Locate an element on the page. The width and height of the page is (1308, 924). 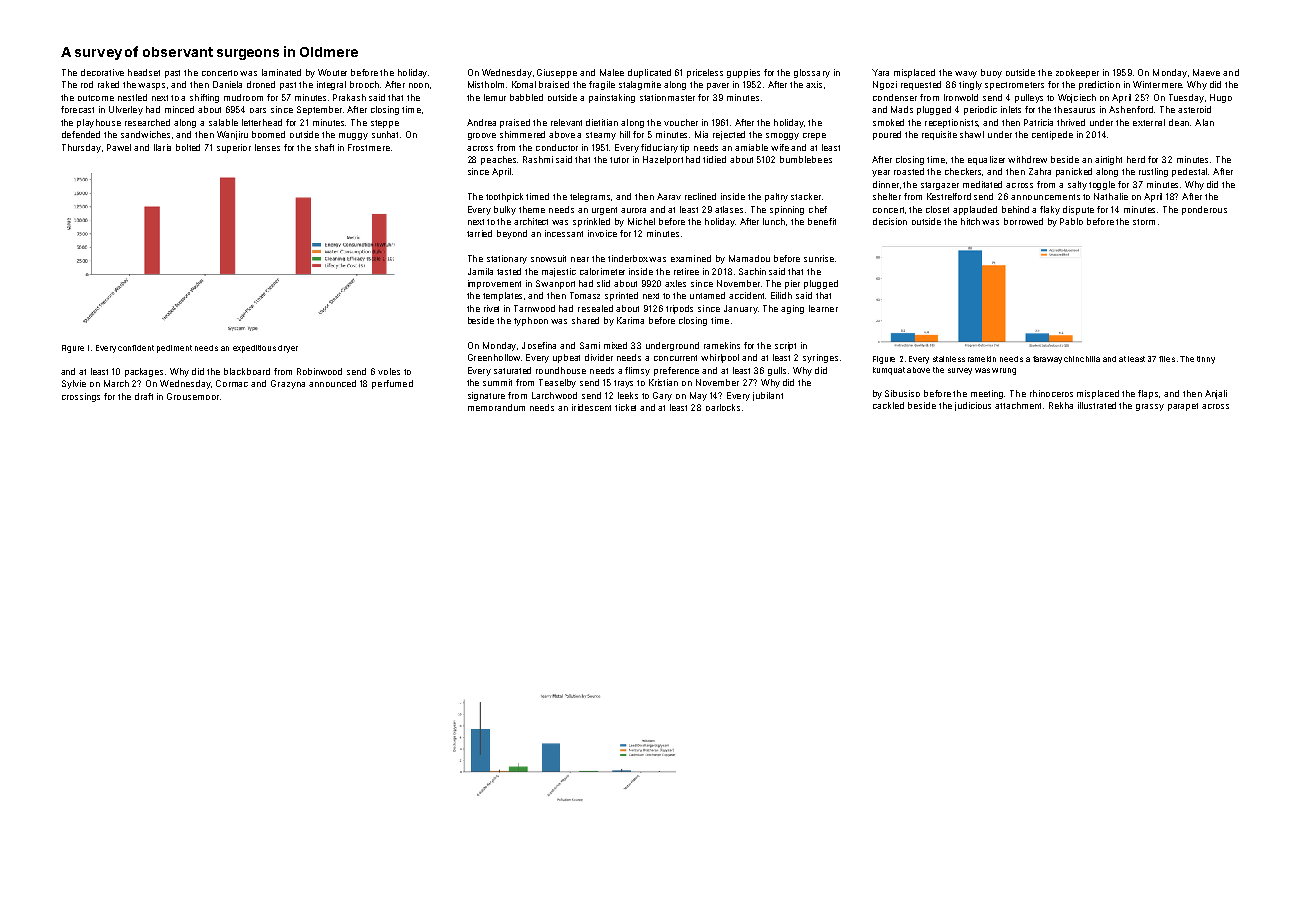
pier is located at coordinates (792, 284).
